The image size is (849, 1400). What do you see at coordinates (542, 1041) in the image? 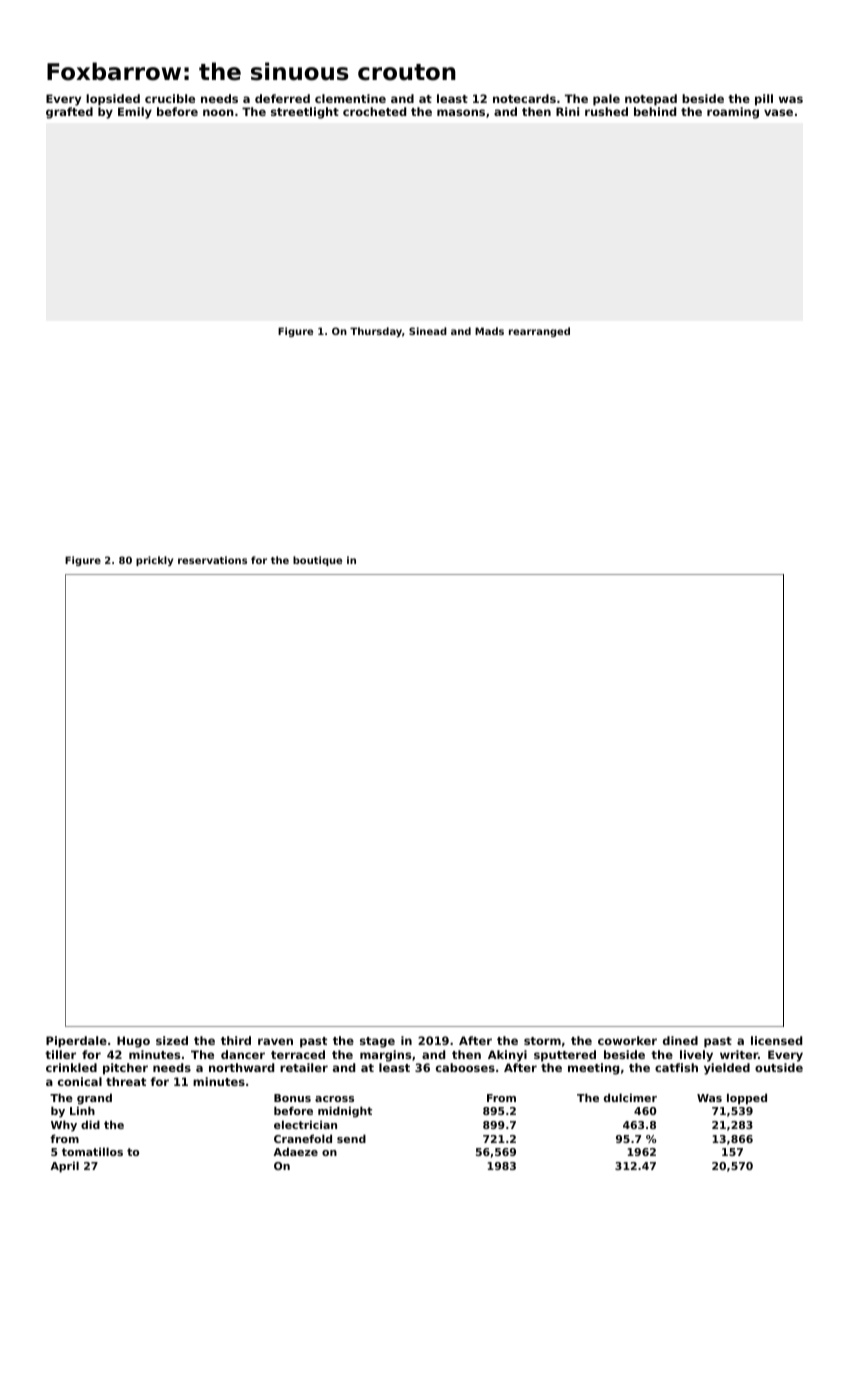
I see `storm` at bounding box center [542, 1041].
